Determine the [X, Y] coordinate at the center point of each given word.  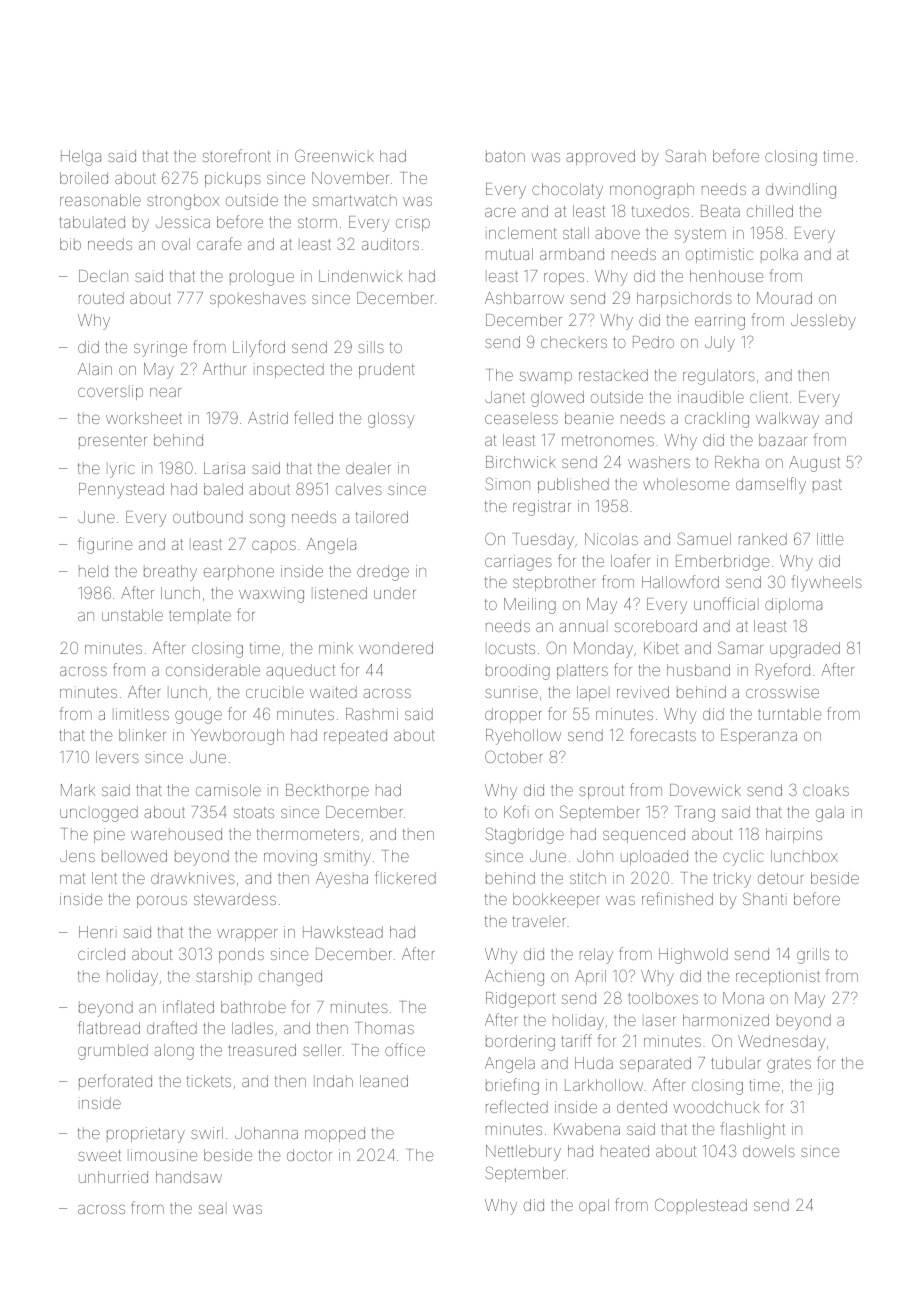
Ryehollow [523, 737]
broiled [84, 178]
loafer [630, 560]
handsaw [189, 1177]
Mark [78, 790]
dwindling [801, 191]
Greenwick [334, 155]
